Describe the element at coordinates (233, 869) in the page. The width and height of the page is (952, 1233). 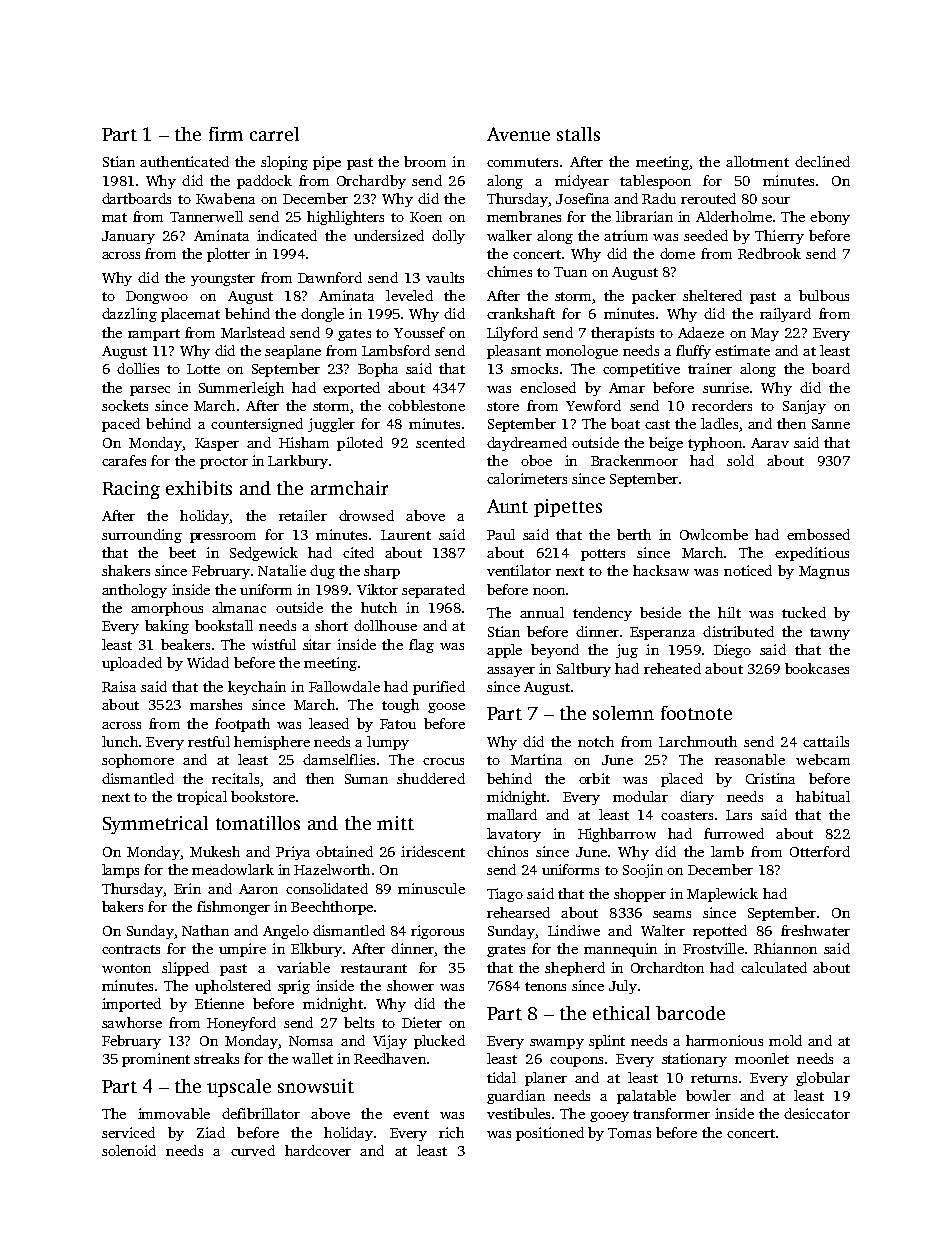
I see `meadowlark` at that location.
